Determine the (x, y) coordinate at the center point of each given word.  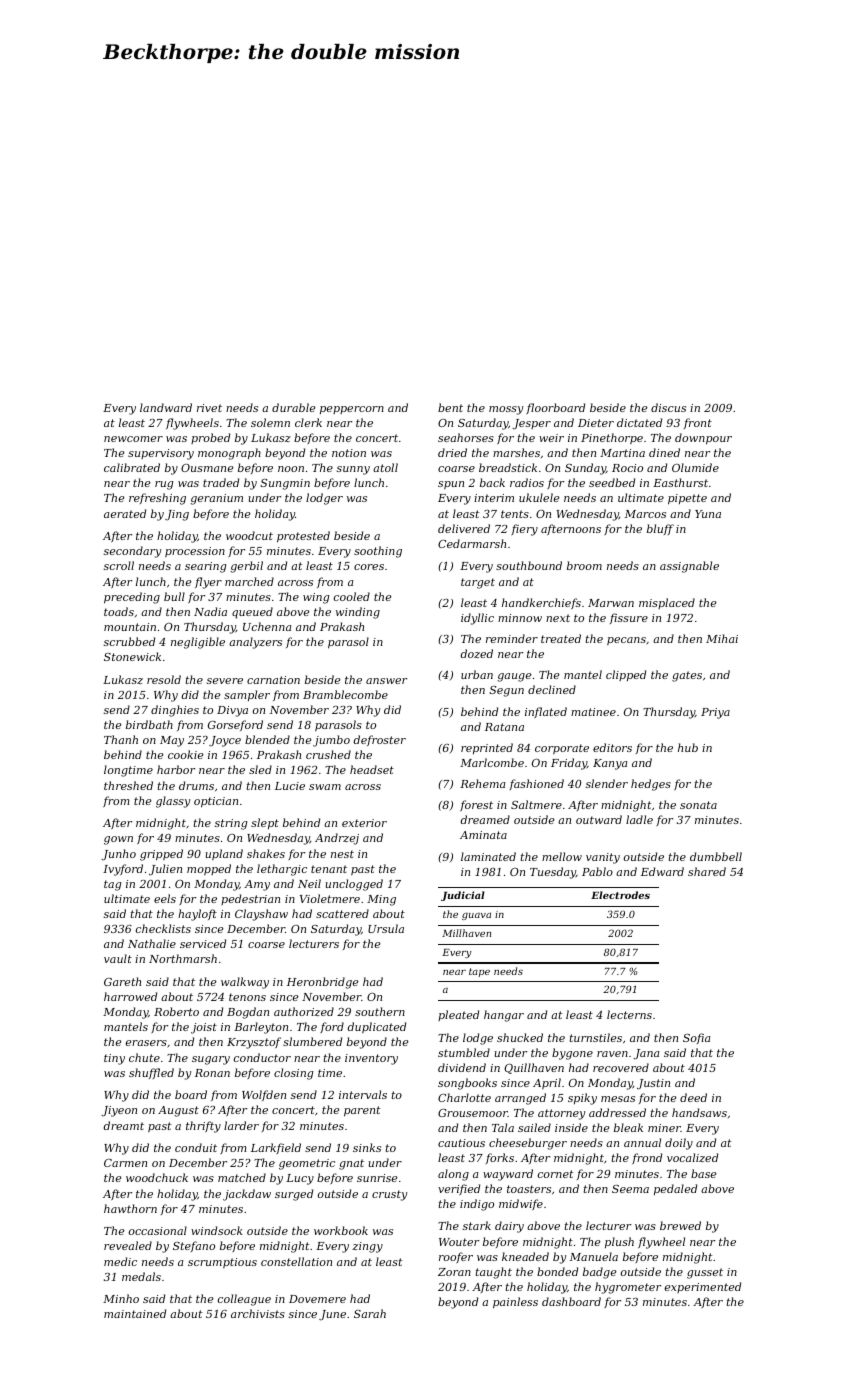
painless (515, 1303)
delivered (464, 528)
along (453, 1175)
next (558, 618)
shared (707, 871)
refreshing (157, 499)
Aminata (483, 835)
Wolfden (264, 1095)
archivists (258, 1313)
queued (252, 613)
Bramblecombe (345, 694)
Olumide (695, 467)
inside (571, 1127)
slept (265, 823)
